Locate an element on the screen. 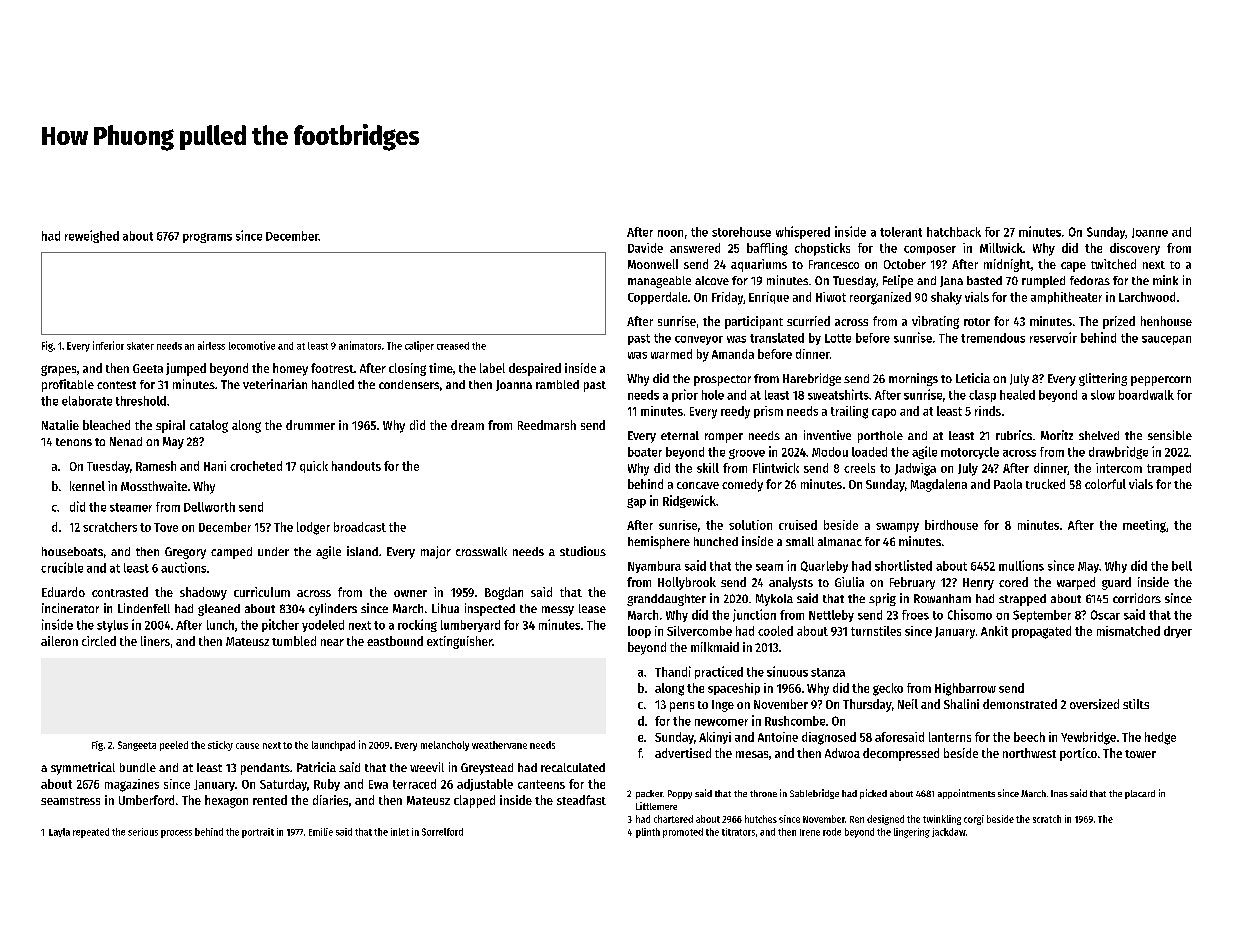 This screenshot has height=952, width=1233. analysts is located at coordinates (791, 583).
